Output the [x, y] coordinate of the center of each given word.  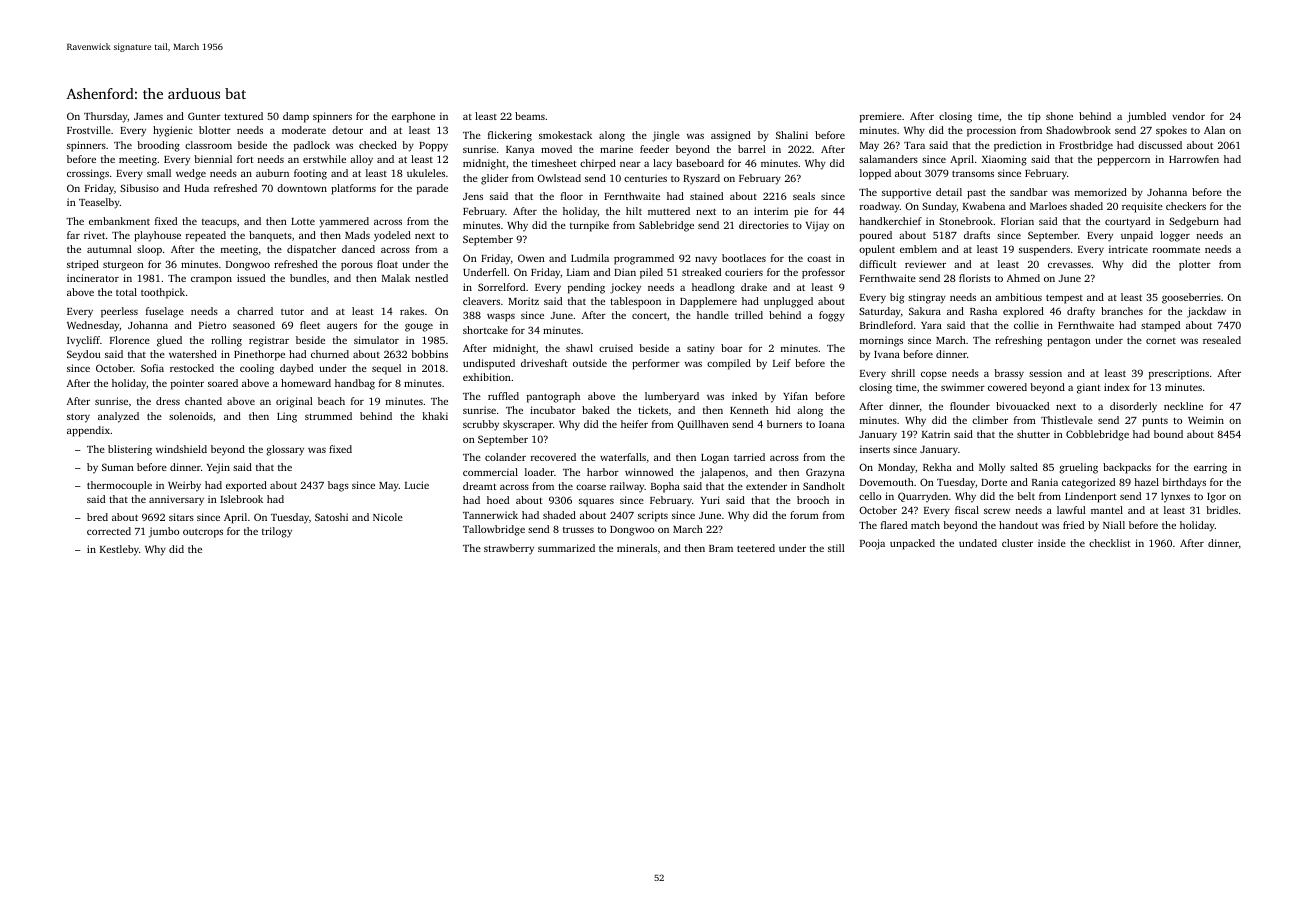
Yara [931, 325]
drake [754, 287]
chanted [203, 401]
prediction [1018, 146]
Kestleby [119, 550]
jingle [666, 136]
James [148, 116]
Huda [196, 188]
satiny [701, 349]
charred [255, 311]
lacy [662, 164]
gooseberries [1191, 298]
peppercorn [1123, 161]
